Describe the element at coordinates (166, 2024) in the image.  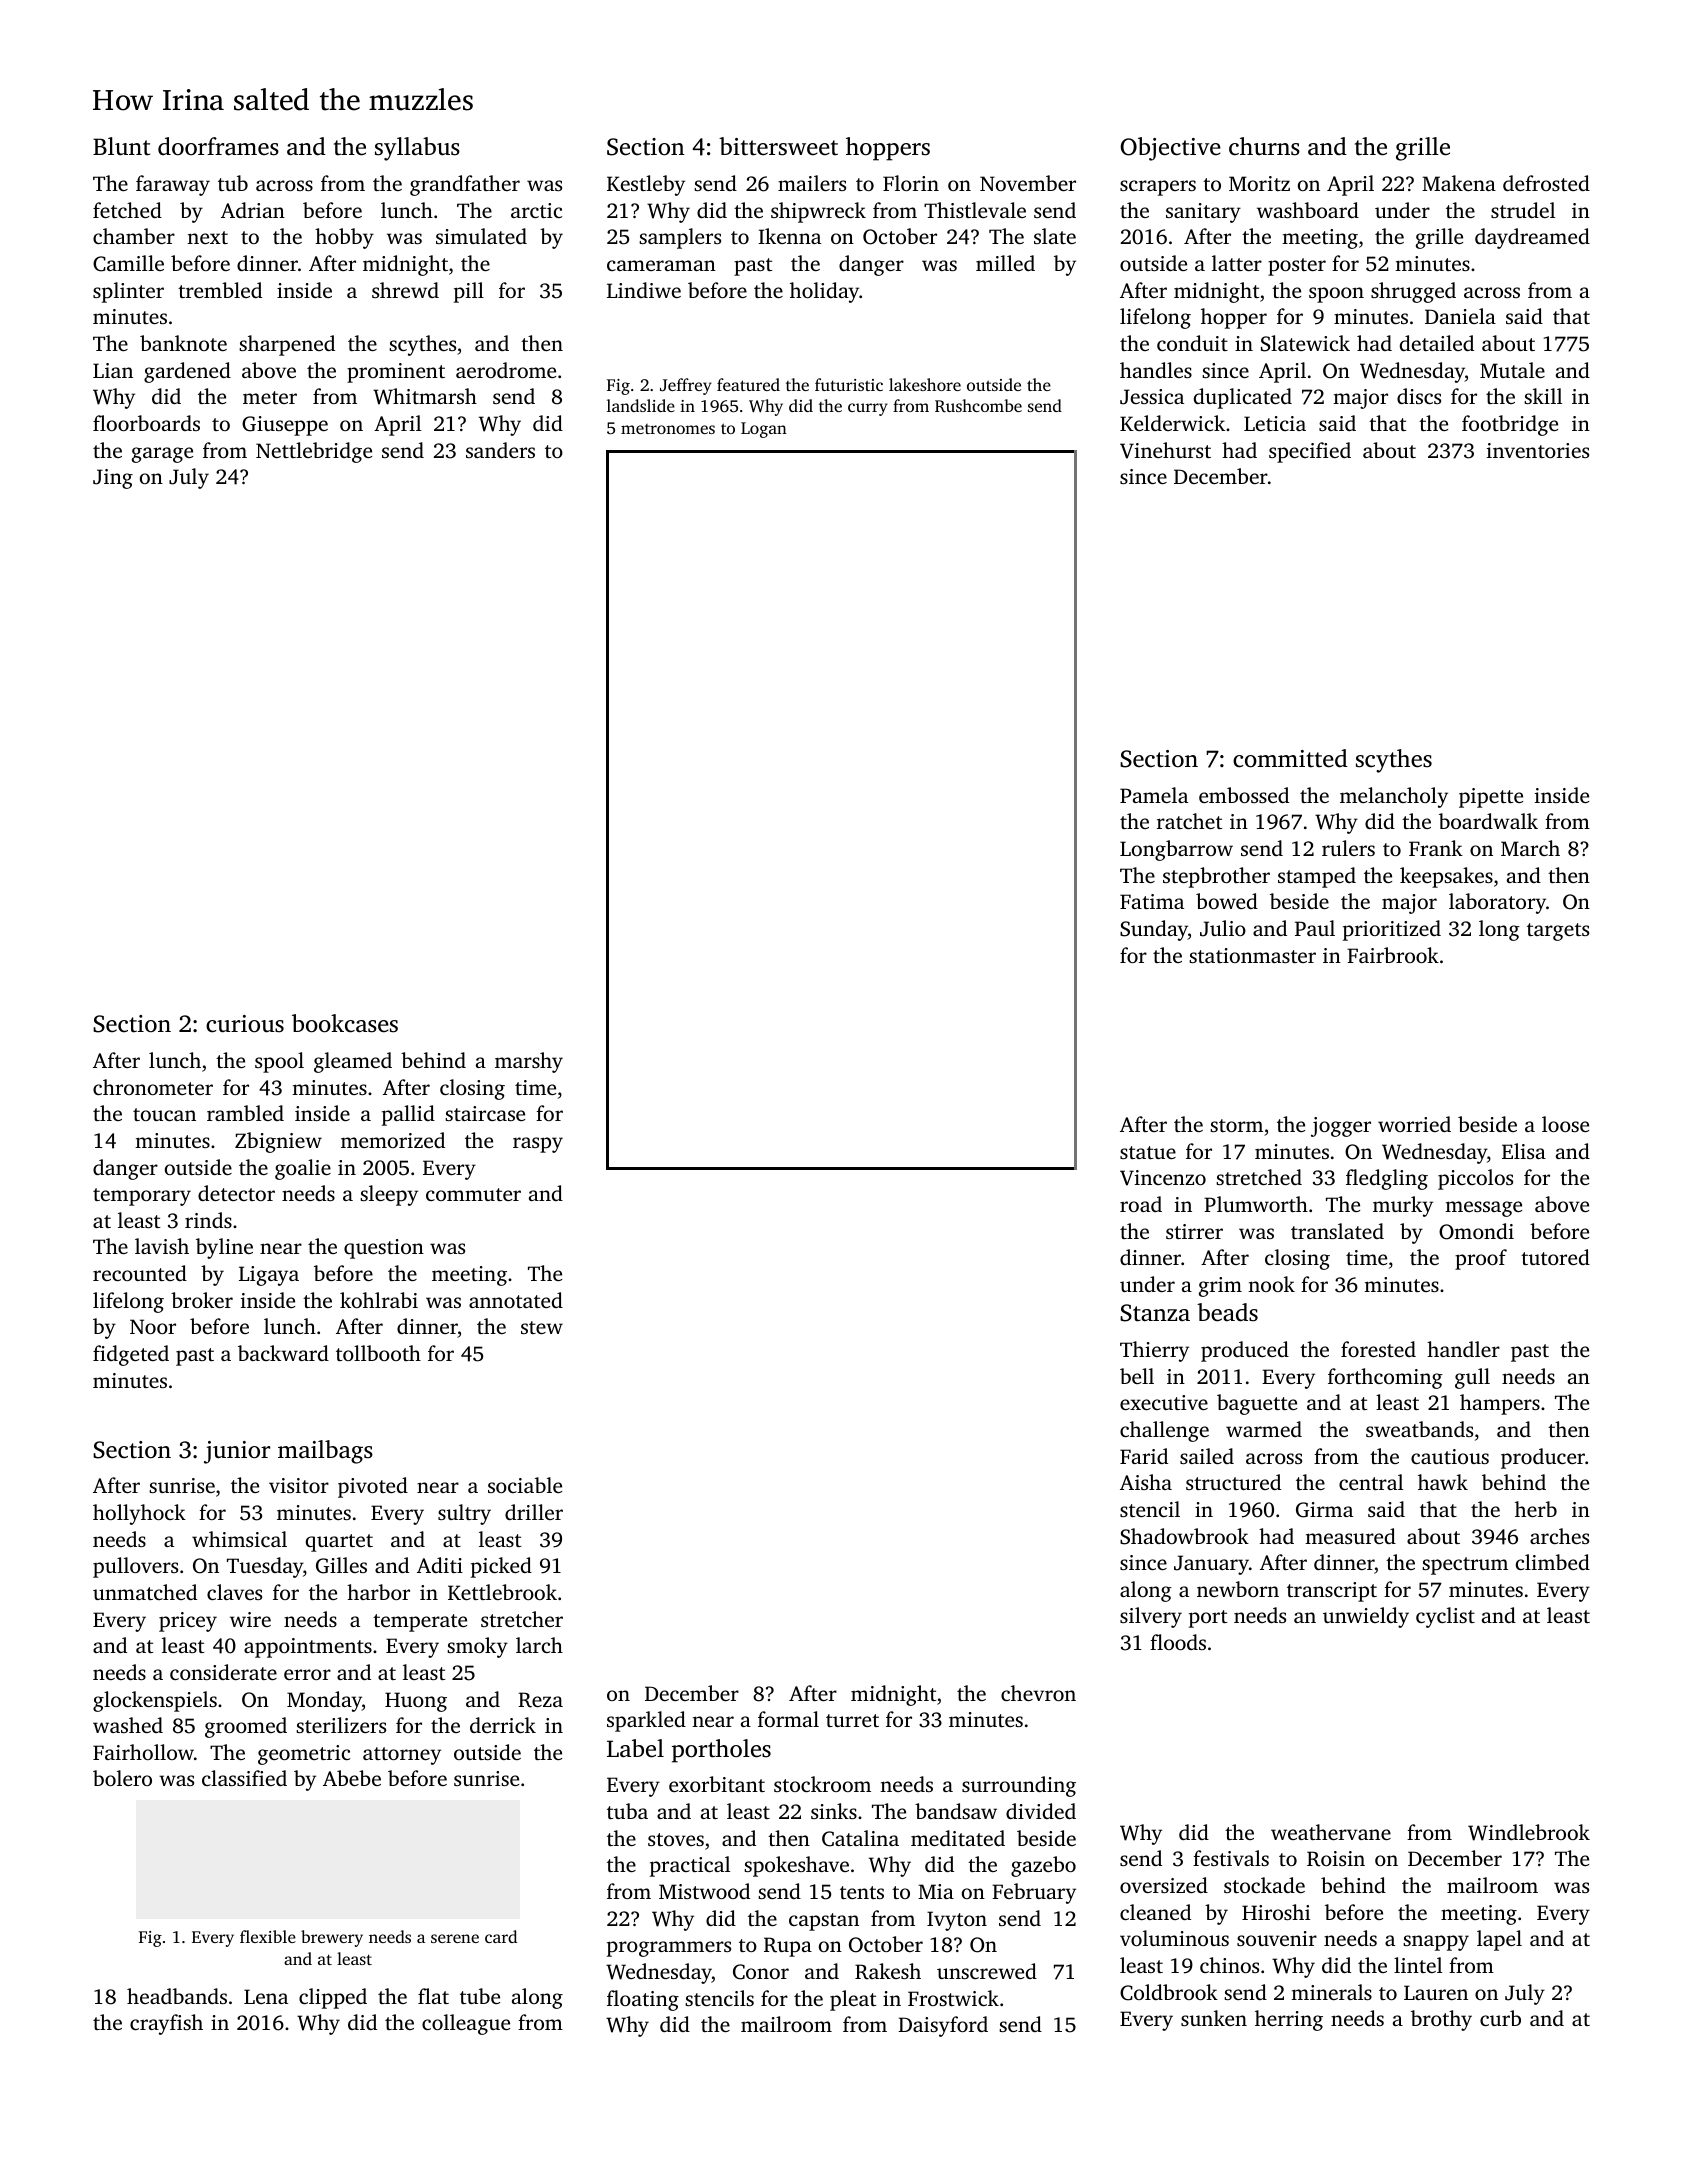
I see `crayfish` at that location.
